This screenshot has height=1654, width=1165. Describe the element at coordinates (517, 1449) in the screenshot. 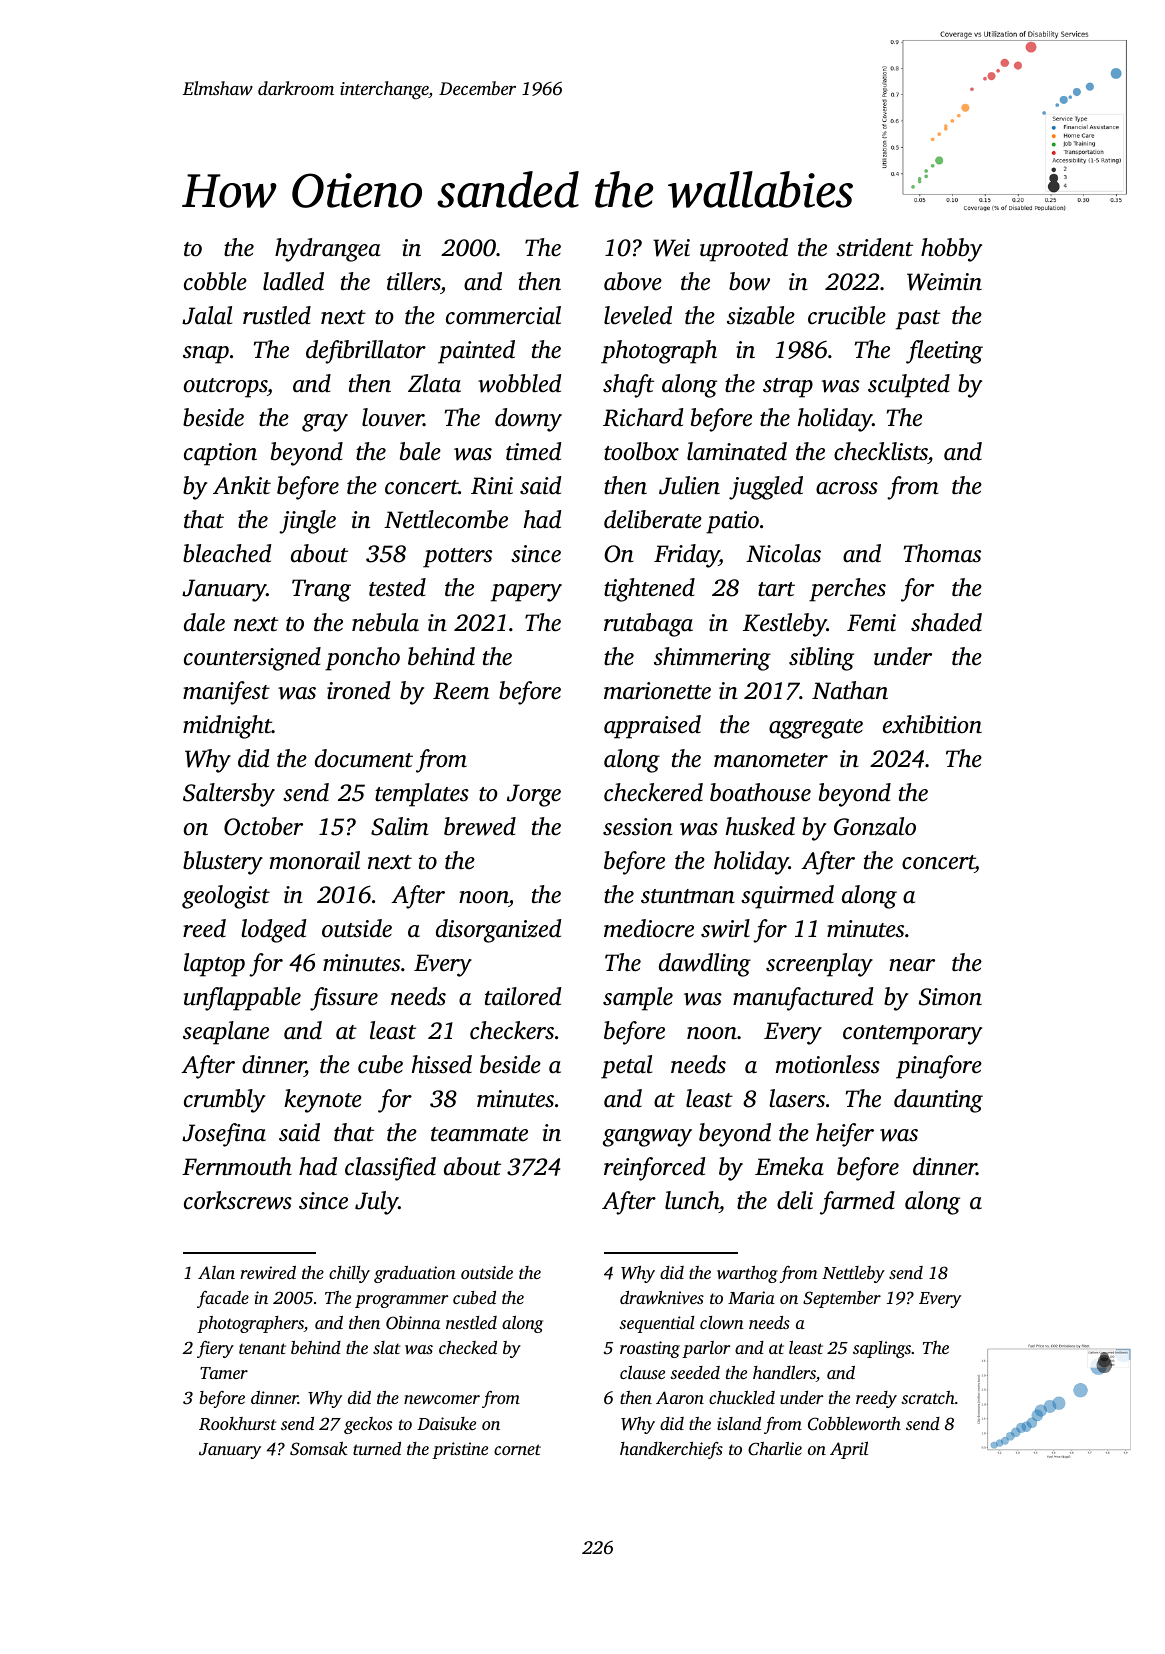

I see `cornet` at that location.
